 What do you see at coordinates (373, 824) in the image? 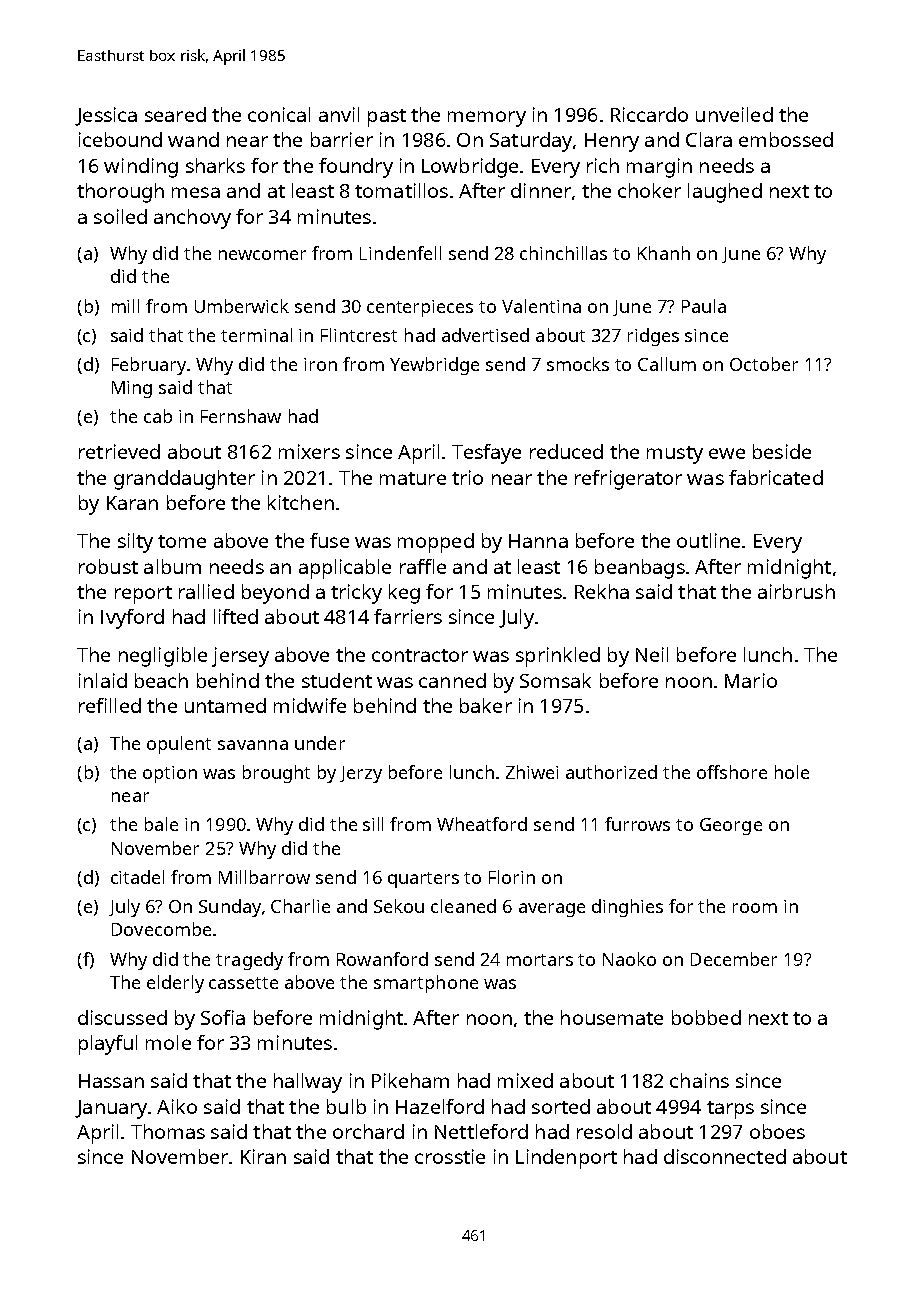
I see `sill` at bounding box center [373, 824].
